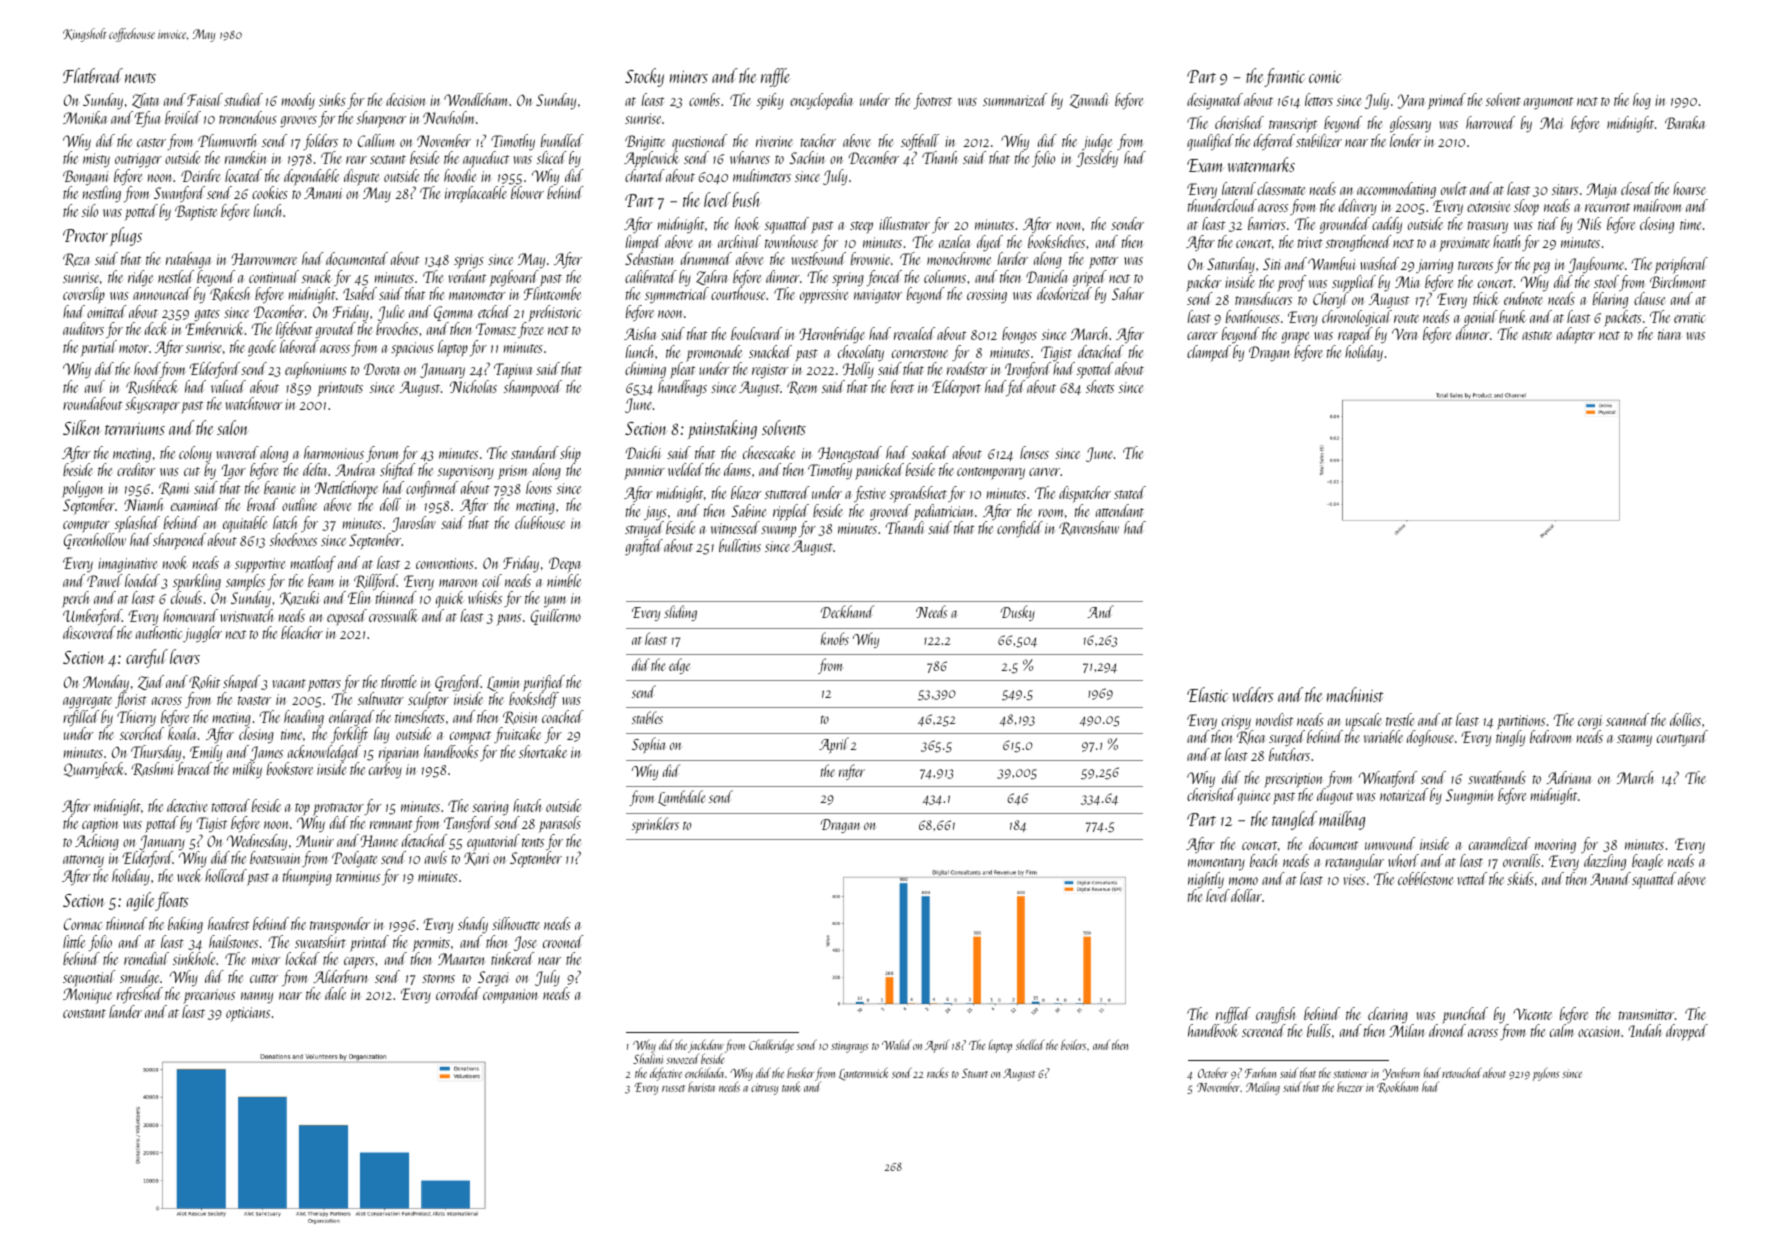 Image resolution: width=1769 pixels, height=1251 pixels. Describe the element at coordinates (644, 77) in the screenshot. I see `Stocky` at that location.
